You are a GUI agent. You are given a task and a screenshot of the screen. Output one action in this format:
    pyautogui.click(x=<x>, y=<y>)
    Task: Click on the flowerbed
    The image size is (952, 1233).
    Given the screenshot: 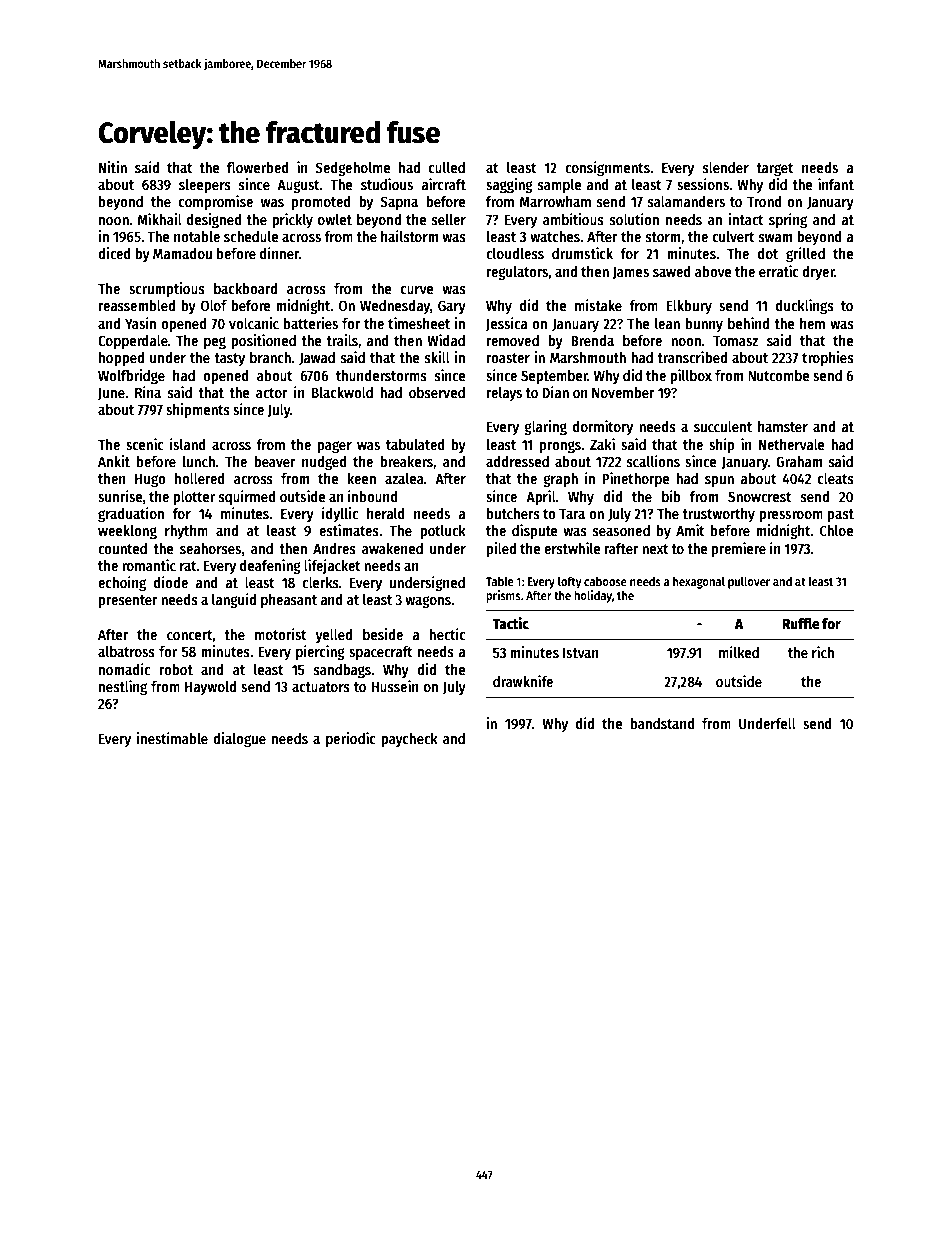 What is the action you would take?
    pyautogui.click(x=258, y=167)
